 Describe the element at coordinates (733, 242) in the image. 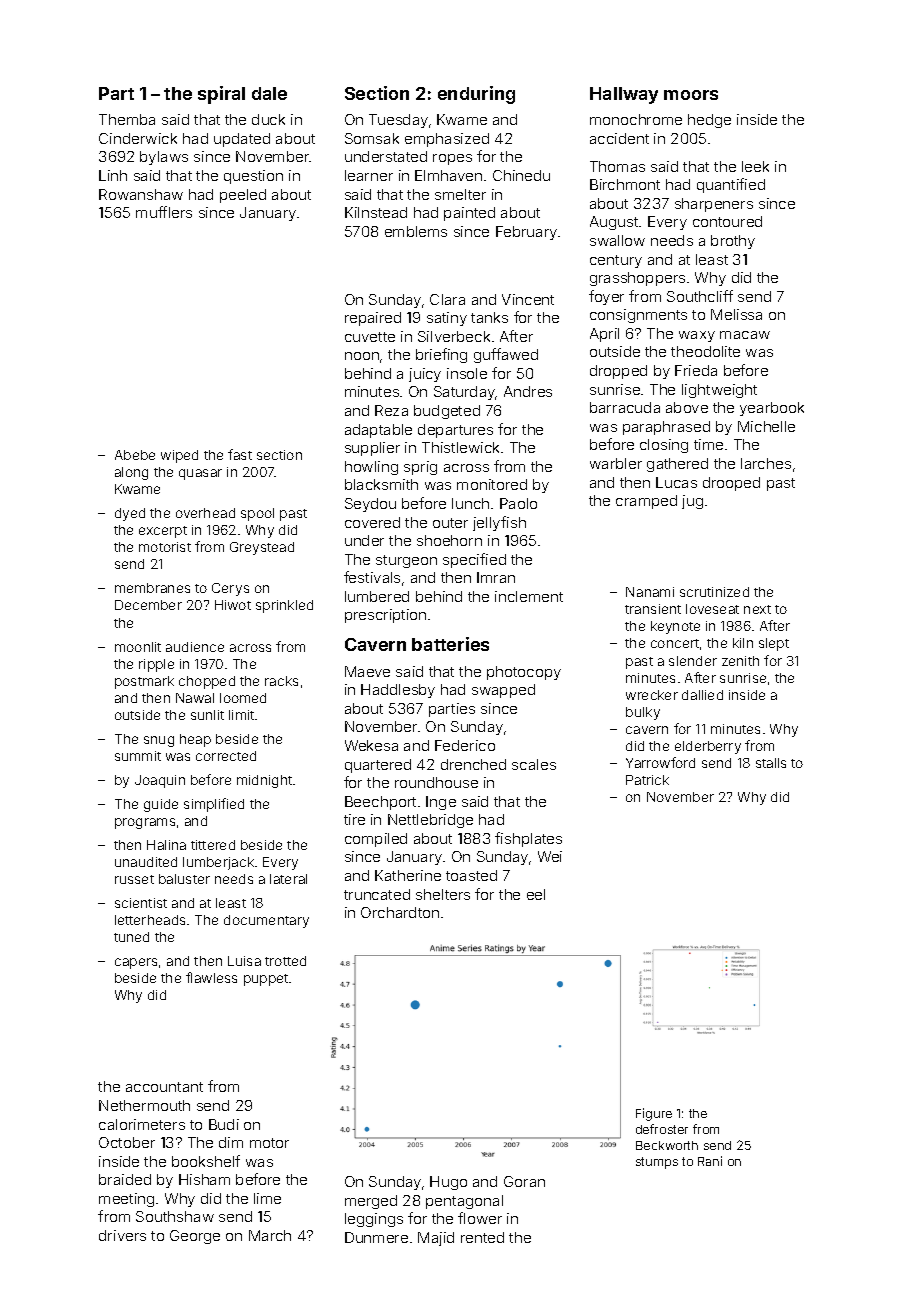

I see `brothy` at that location.
